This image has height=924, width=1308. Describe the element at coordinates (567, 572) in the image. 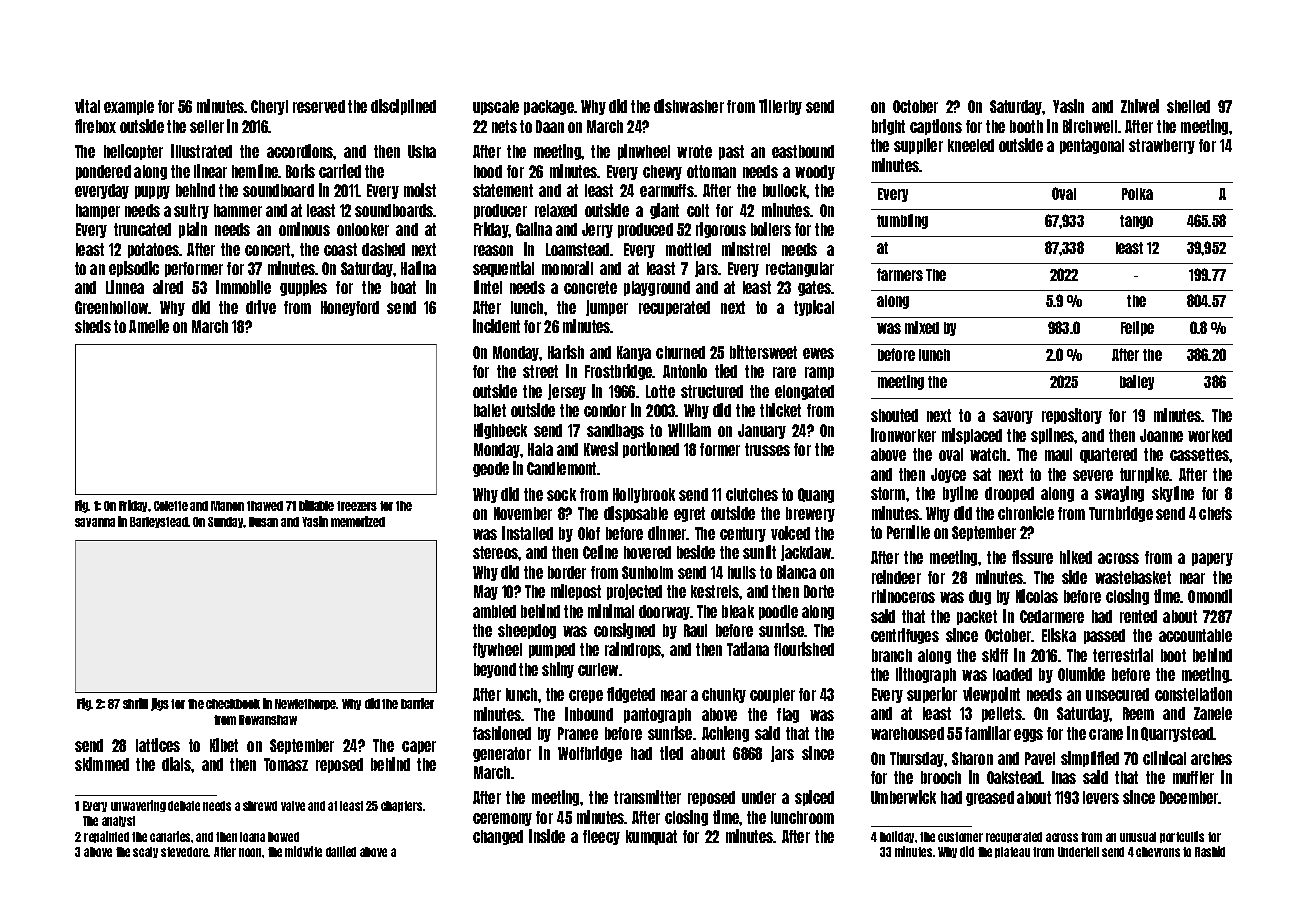

I see `border` at that location.
